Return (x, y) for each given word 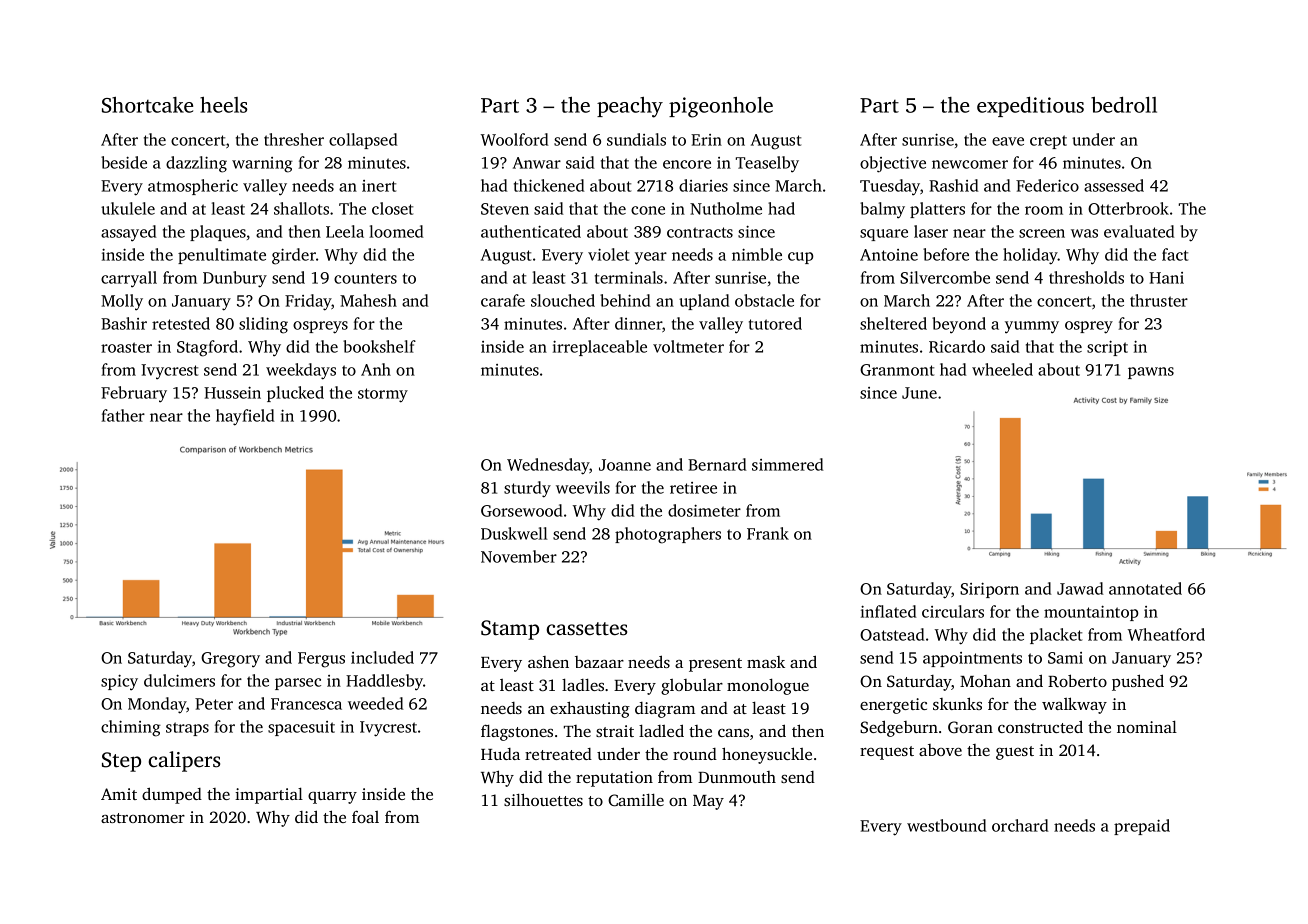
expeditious (1030, 107)
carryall (129, 279)
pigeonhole (721, 107)
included (382, 657)
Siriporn (989, 590)
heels (223, 105)
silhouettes (543, 799)
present (715, 665)
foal (365, 816)
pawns (1151, 373)
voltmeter (688, 346)
